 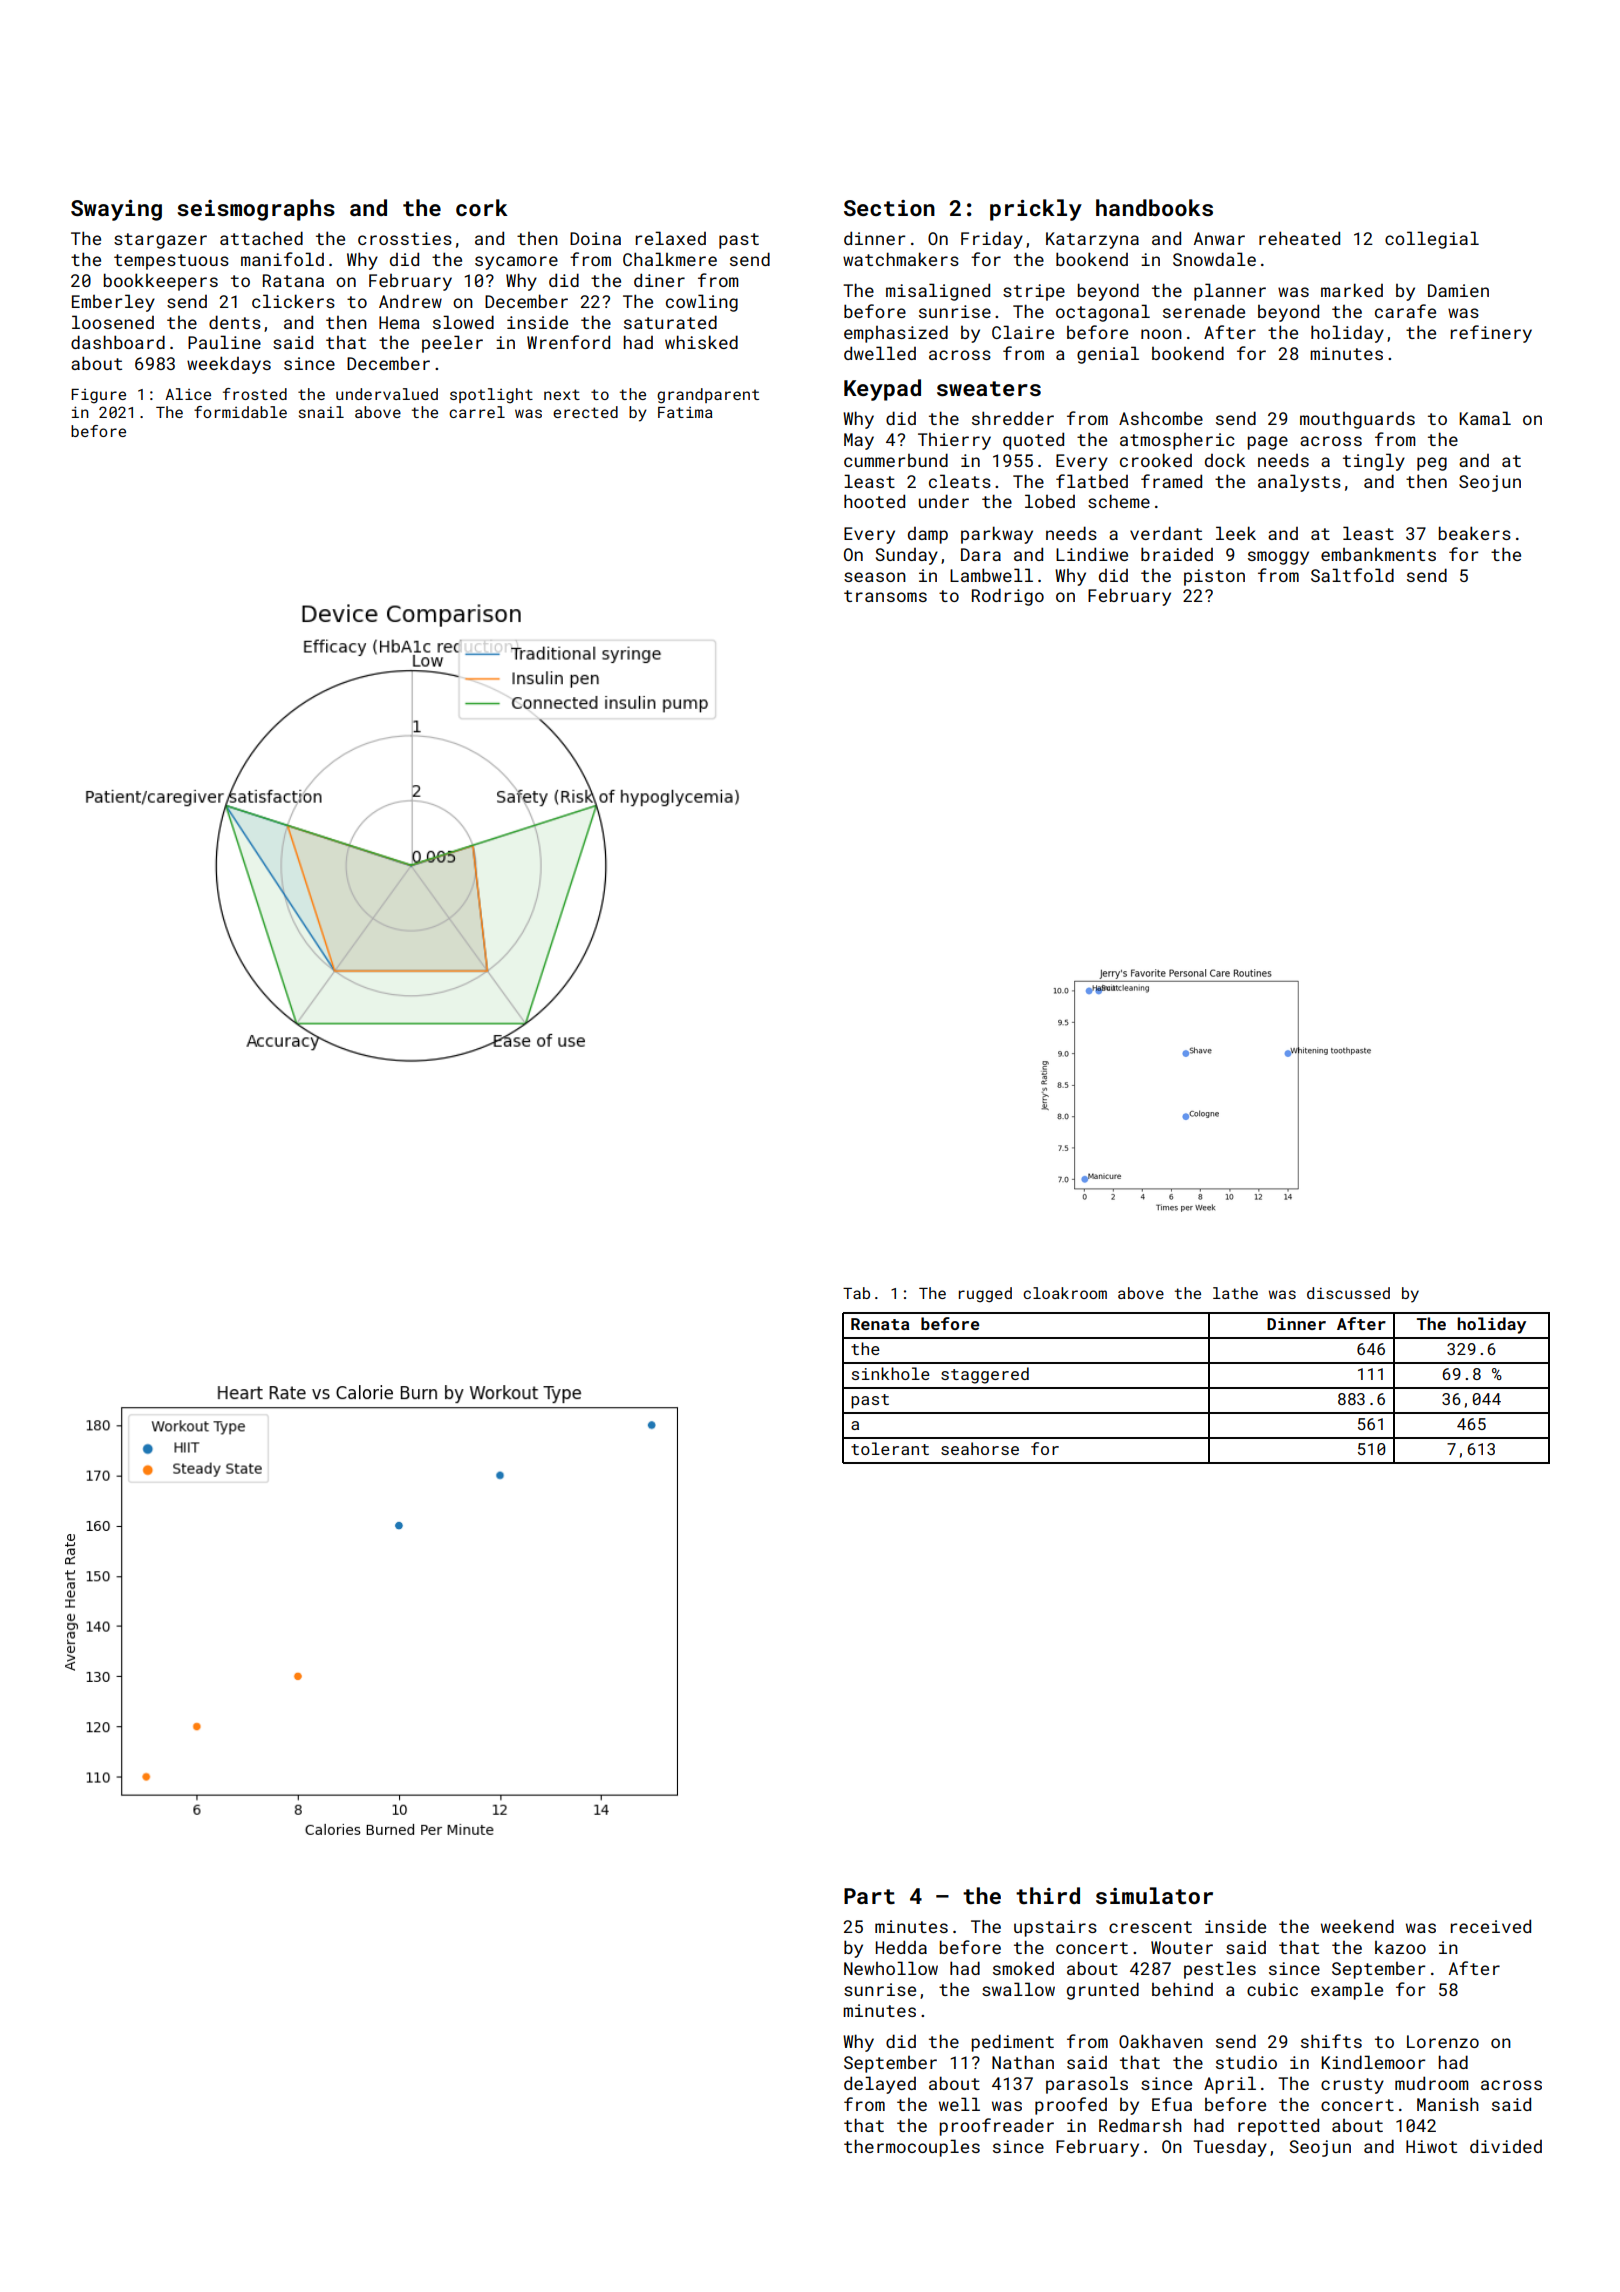 I want to click on delayed, so click(x=880, y=2085).
